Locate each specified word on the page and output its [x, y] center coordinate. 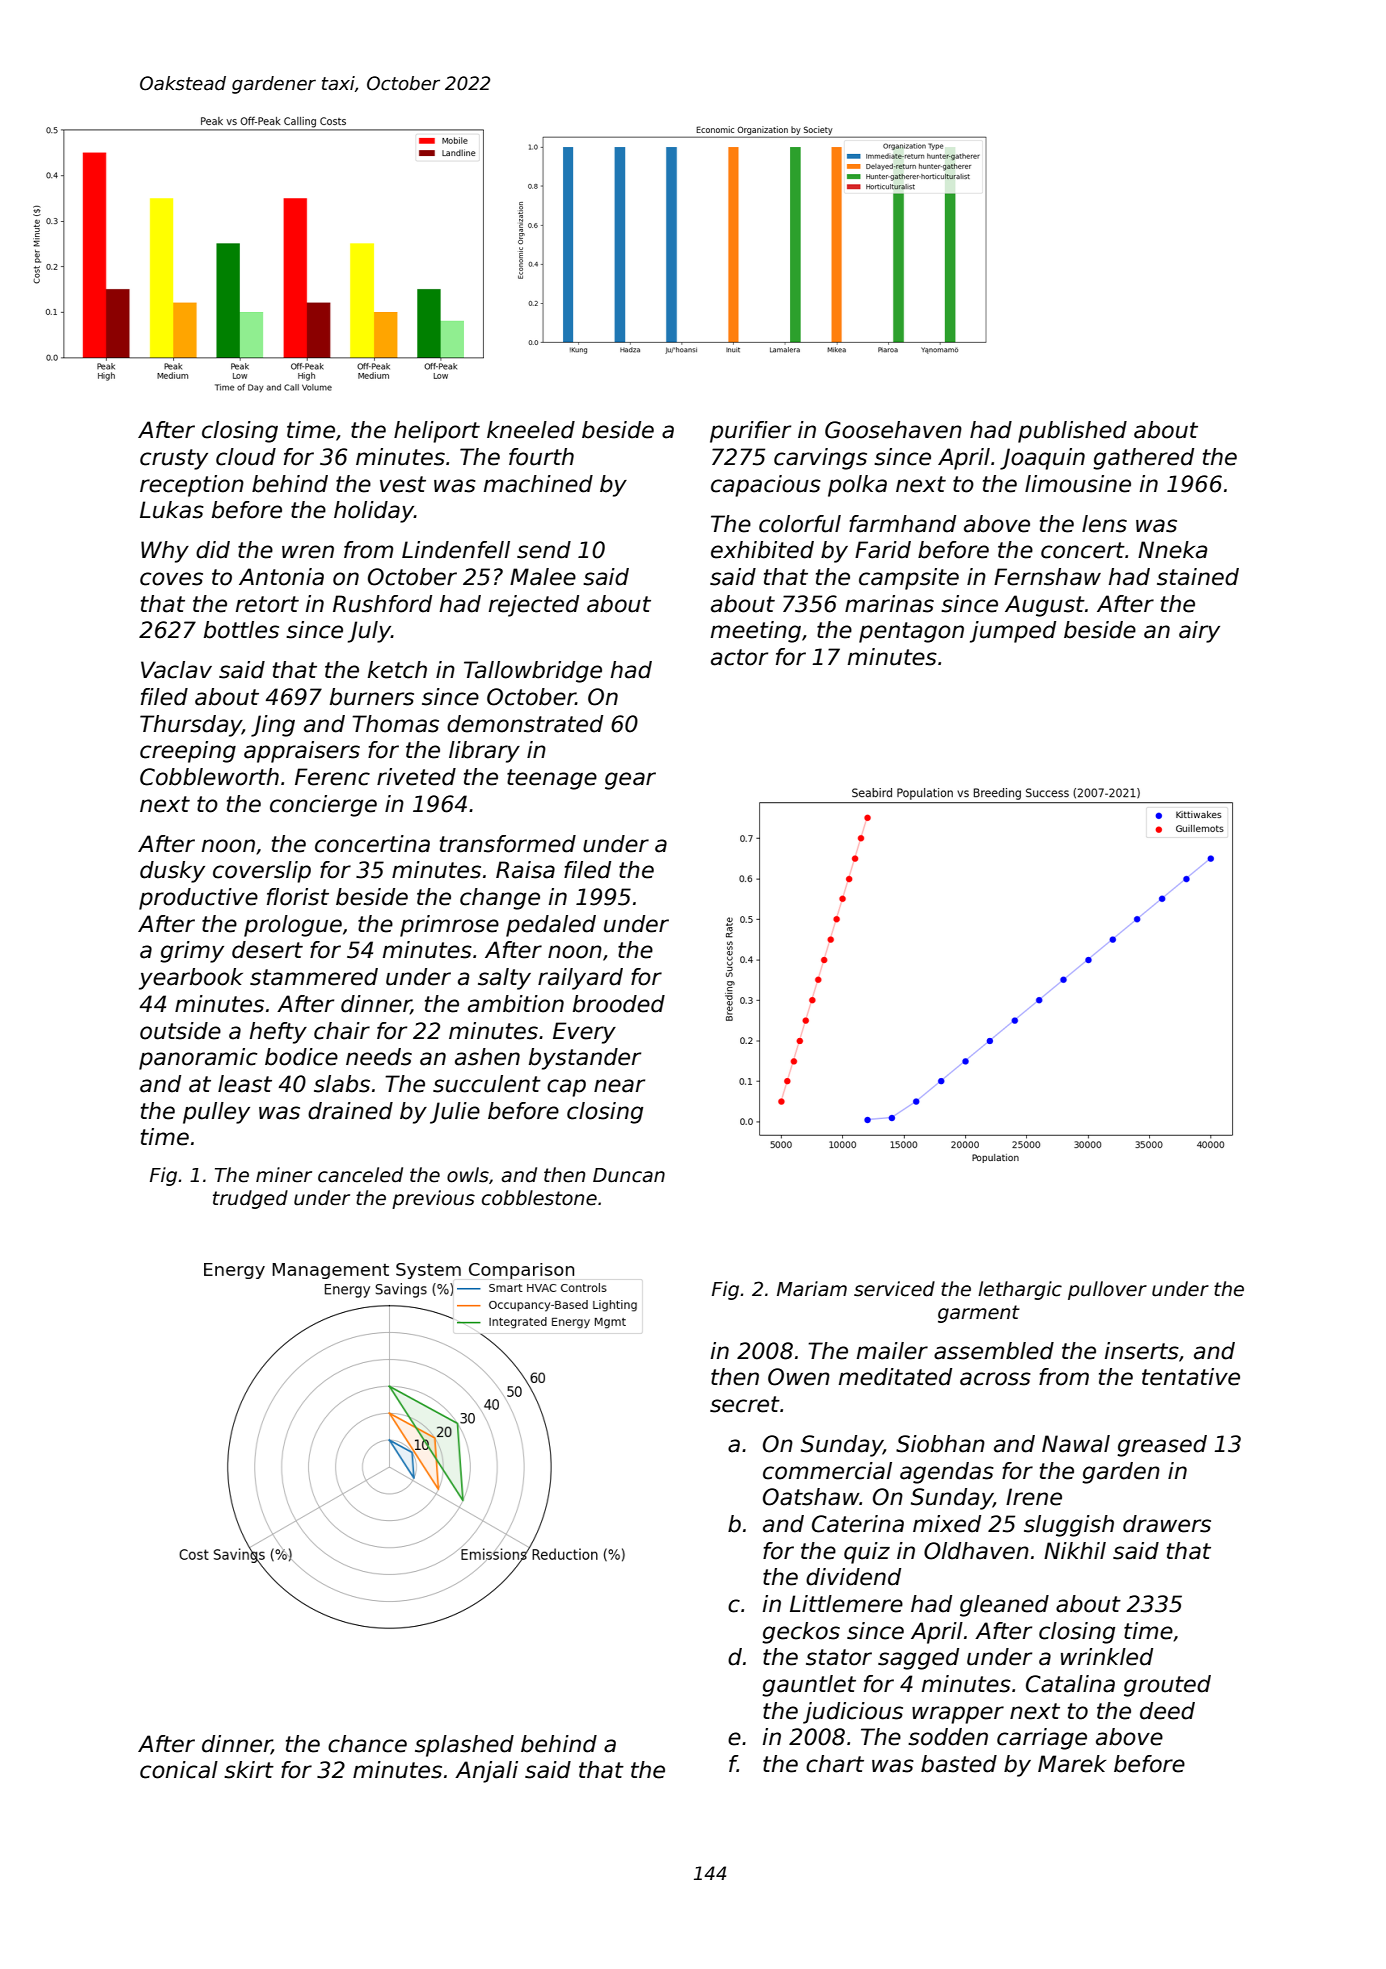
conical [179, 1770]
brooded [619, 1004]
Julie [455, 1113]
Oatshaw [811, 1497]
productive [198, 899]
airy [1199, 632]
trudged [250, 1199]
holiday [374, 512]
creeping [188, 752]
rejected [534, 606]
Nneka [1172, 550]
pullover [1107, 1290]
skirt [249, 1770]
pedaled [551, 926]
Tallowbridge [533, 672]
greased [1162, 1446]
